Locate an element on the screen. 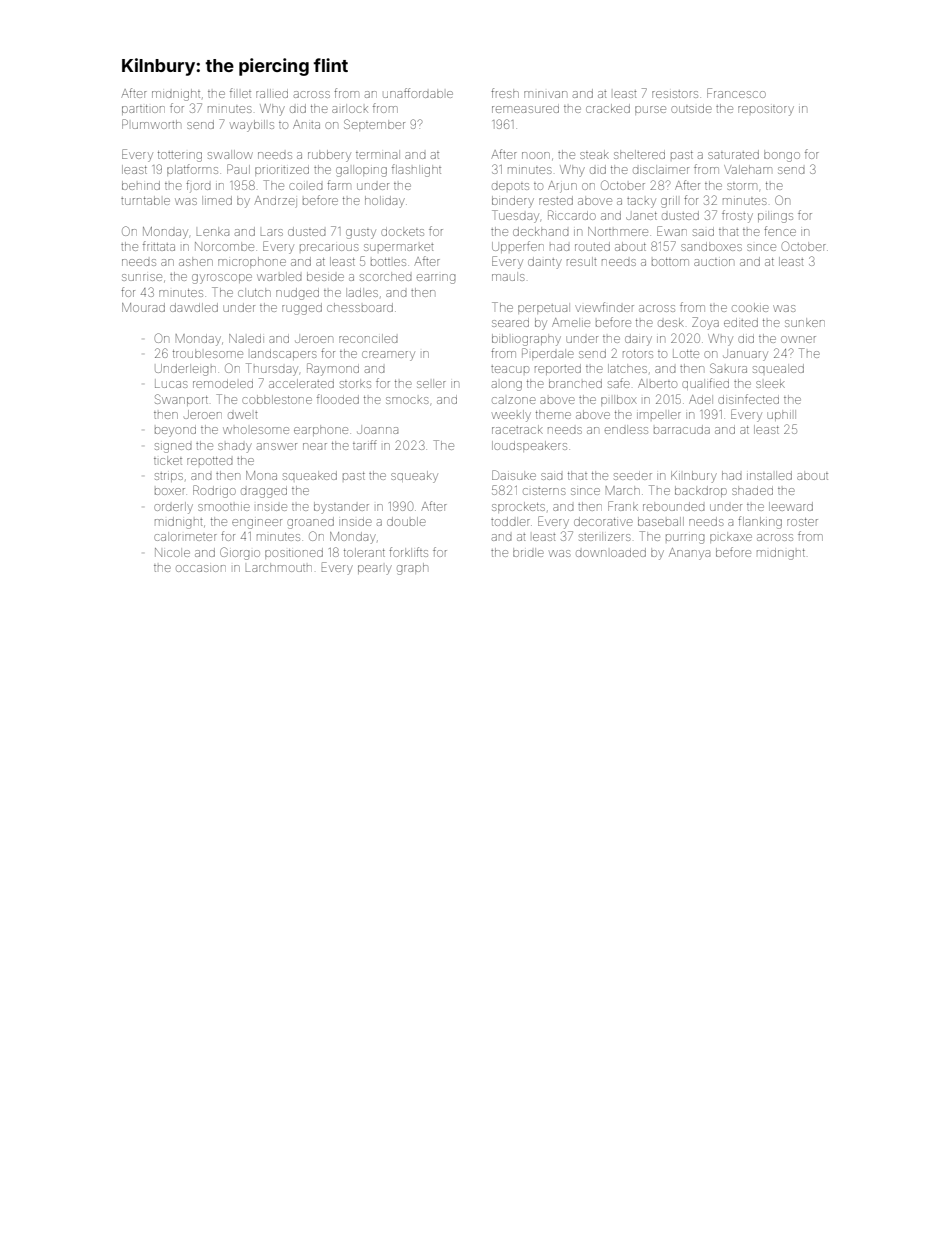  resistors is located at coordinates (675, 94).
